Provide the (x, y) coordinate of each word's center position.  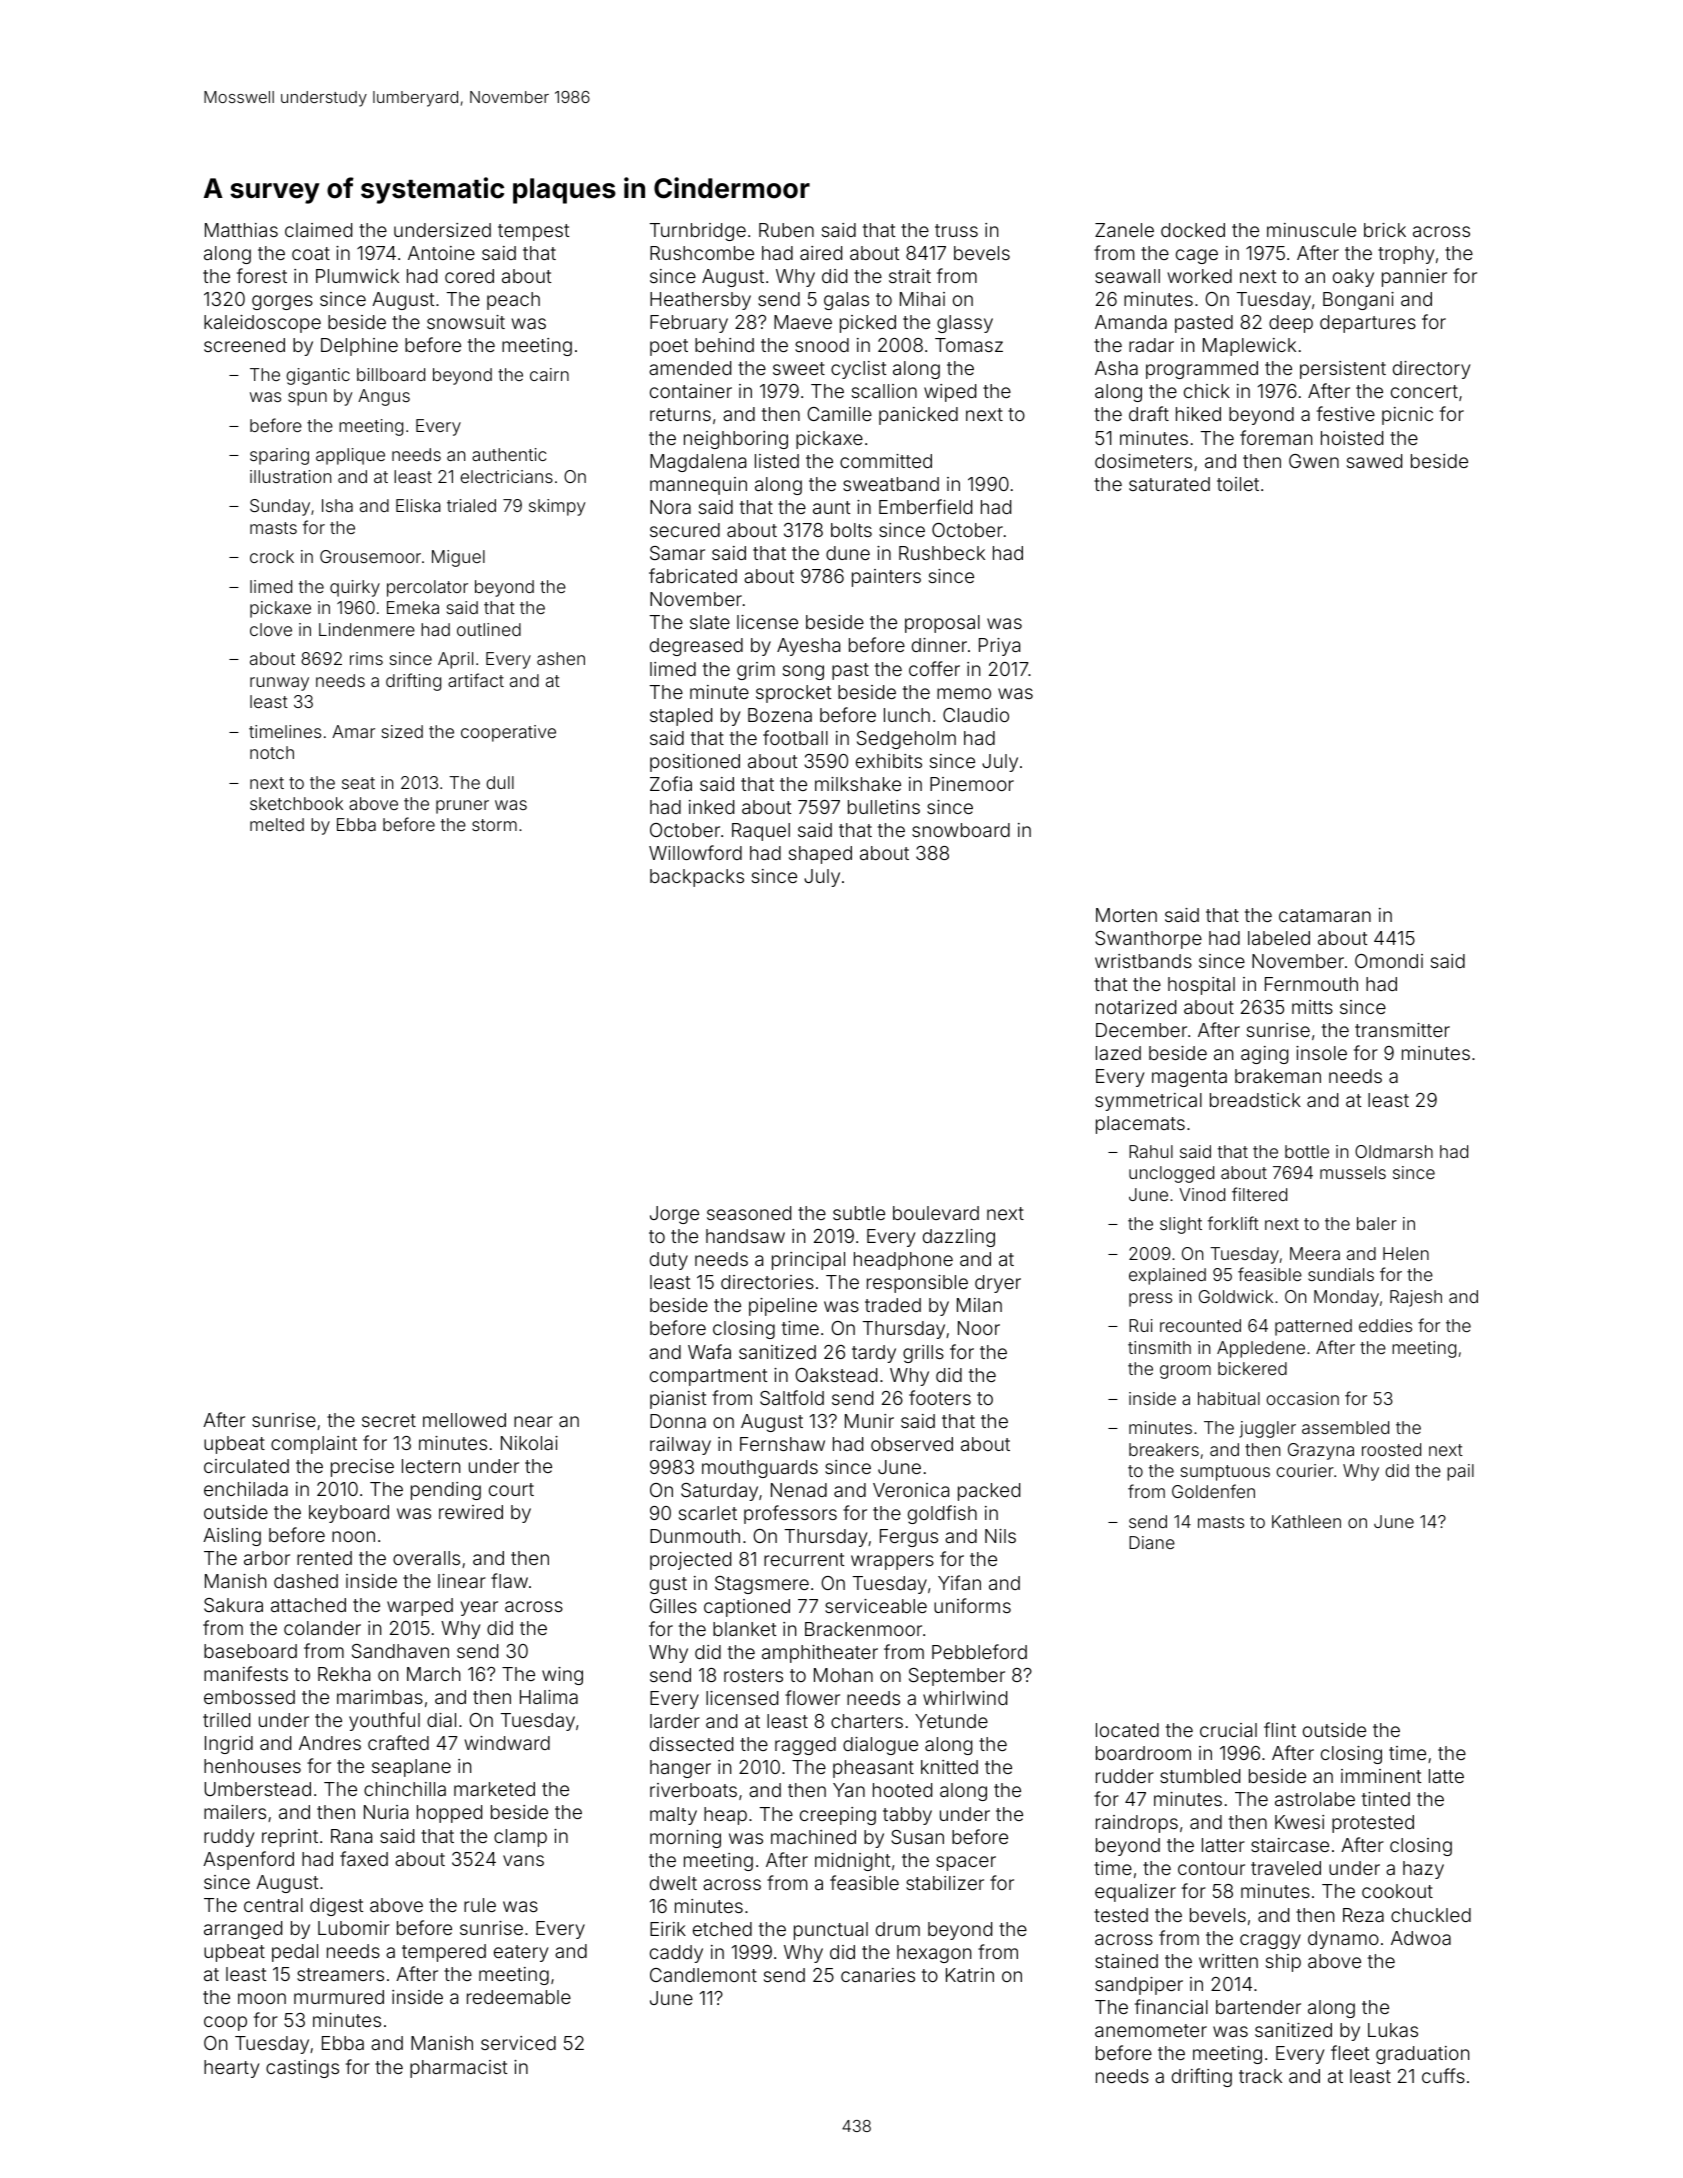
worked (1200, 276)
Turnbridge (698, 232)
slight (1181, 1225)
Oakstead (836, 1375)
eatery (521, 1953)
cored (469, 276)
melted (277, 824)
